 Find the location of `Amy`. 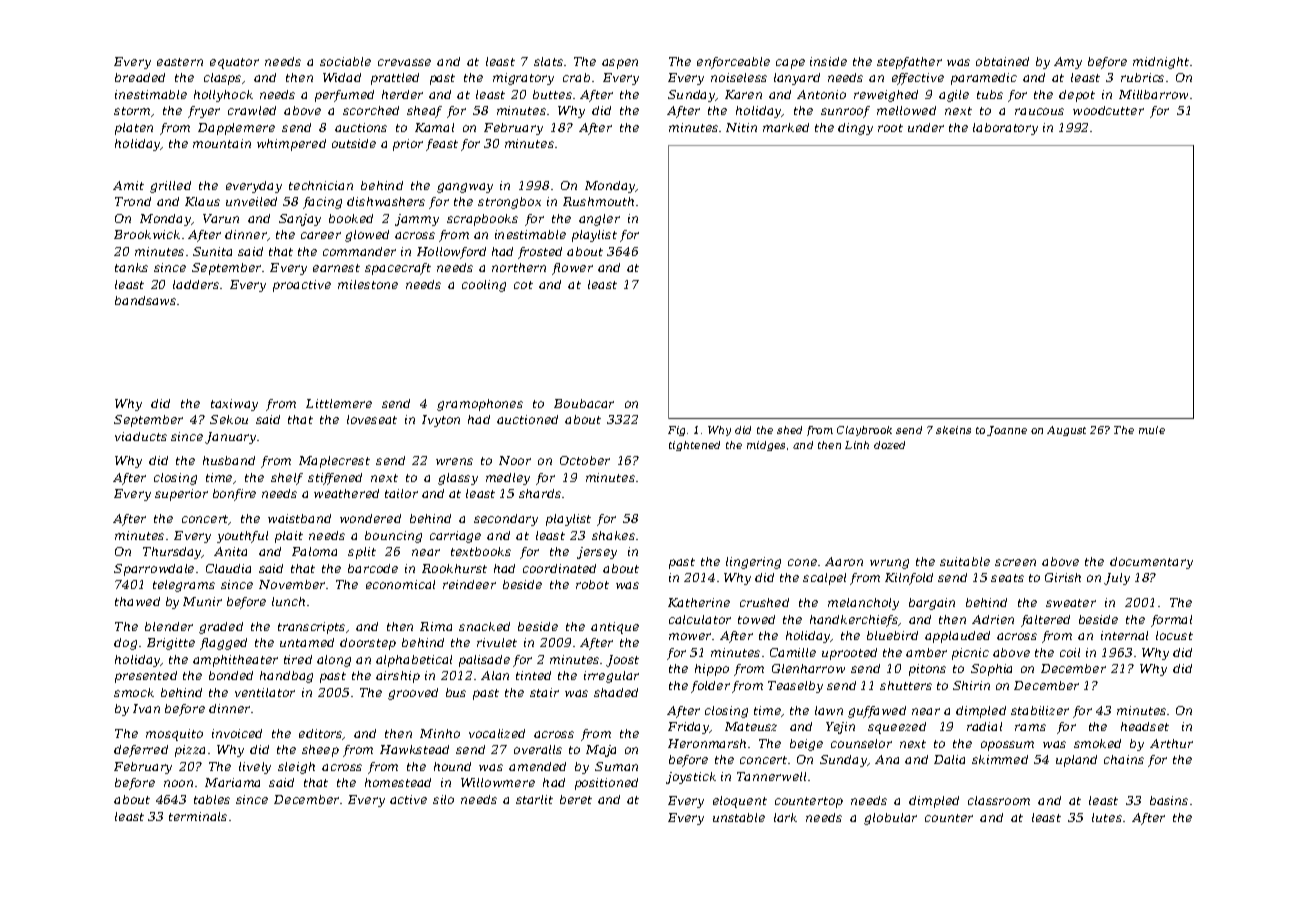

Amy is located at coordinates (1068, 63).
